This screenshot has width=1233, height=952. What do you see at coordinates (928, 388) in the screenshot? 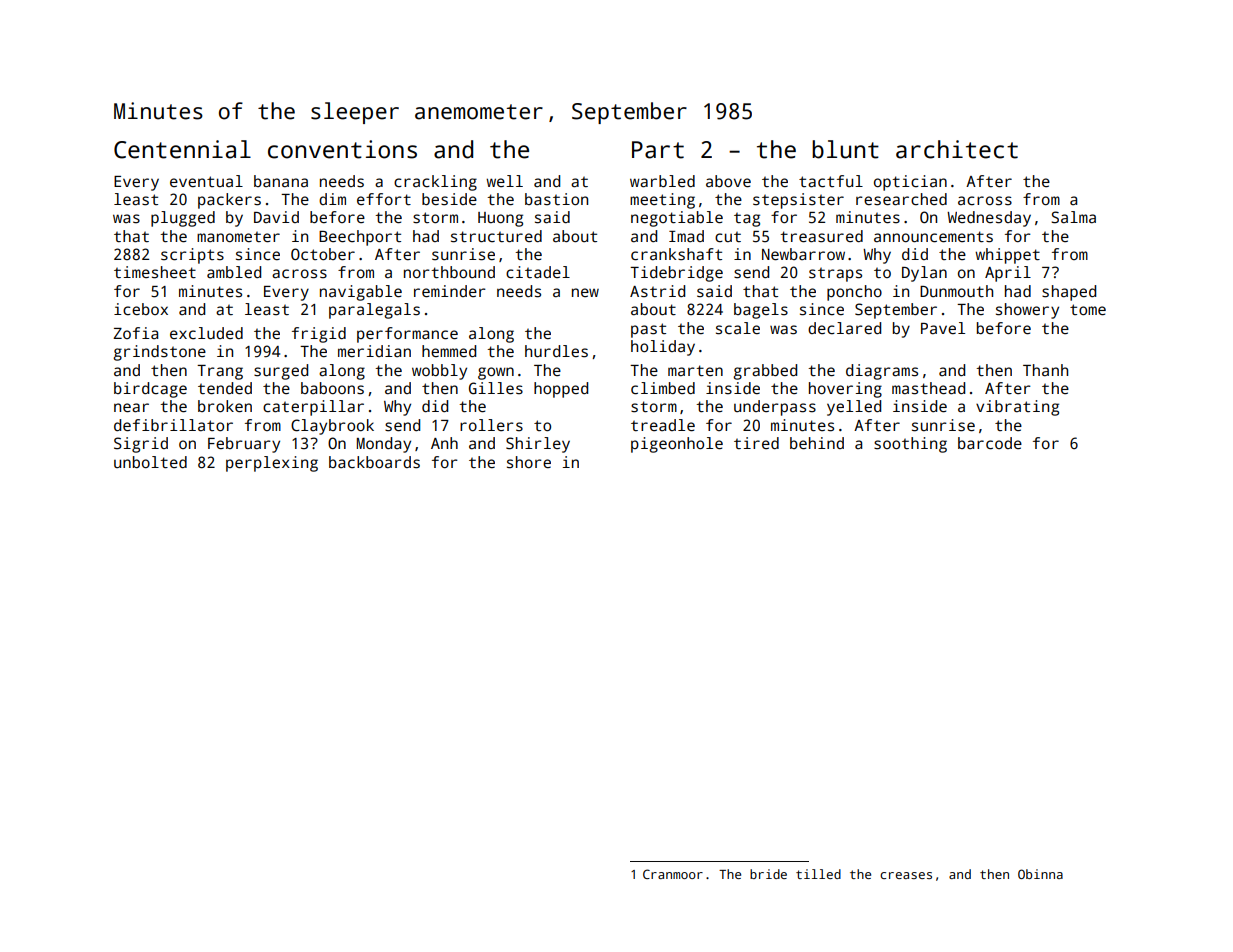
I see `masthead` at bounding box center [928, 388].
